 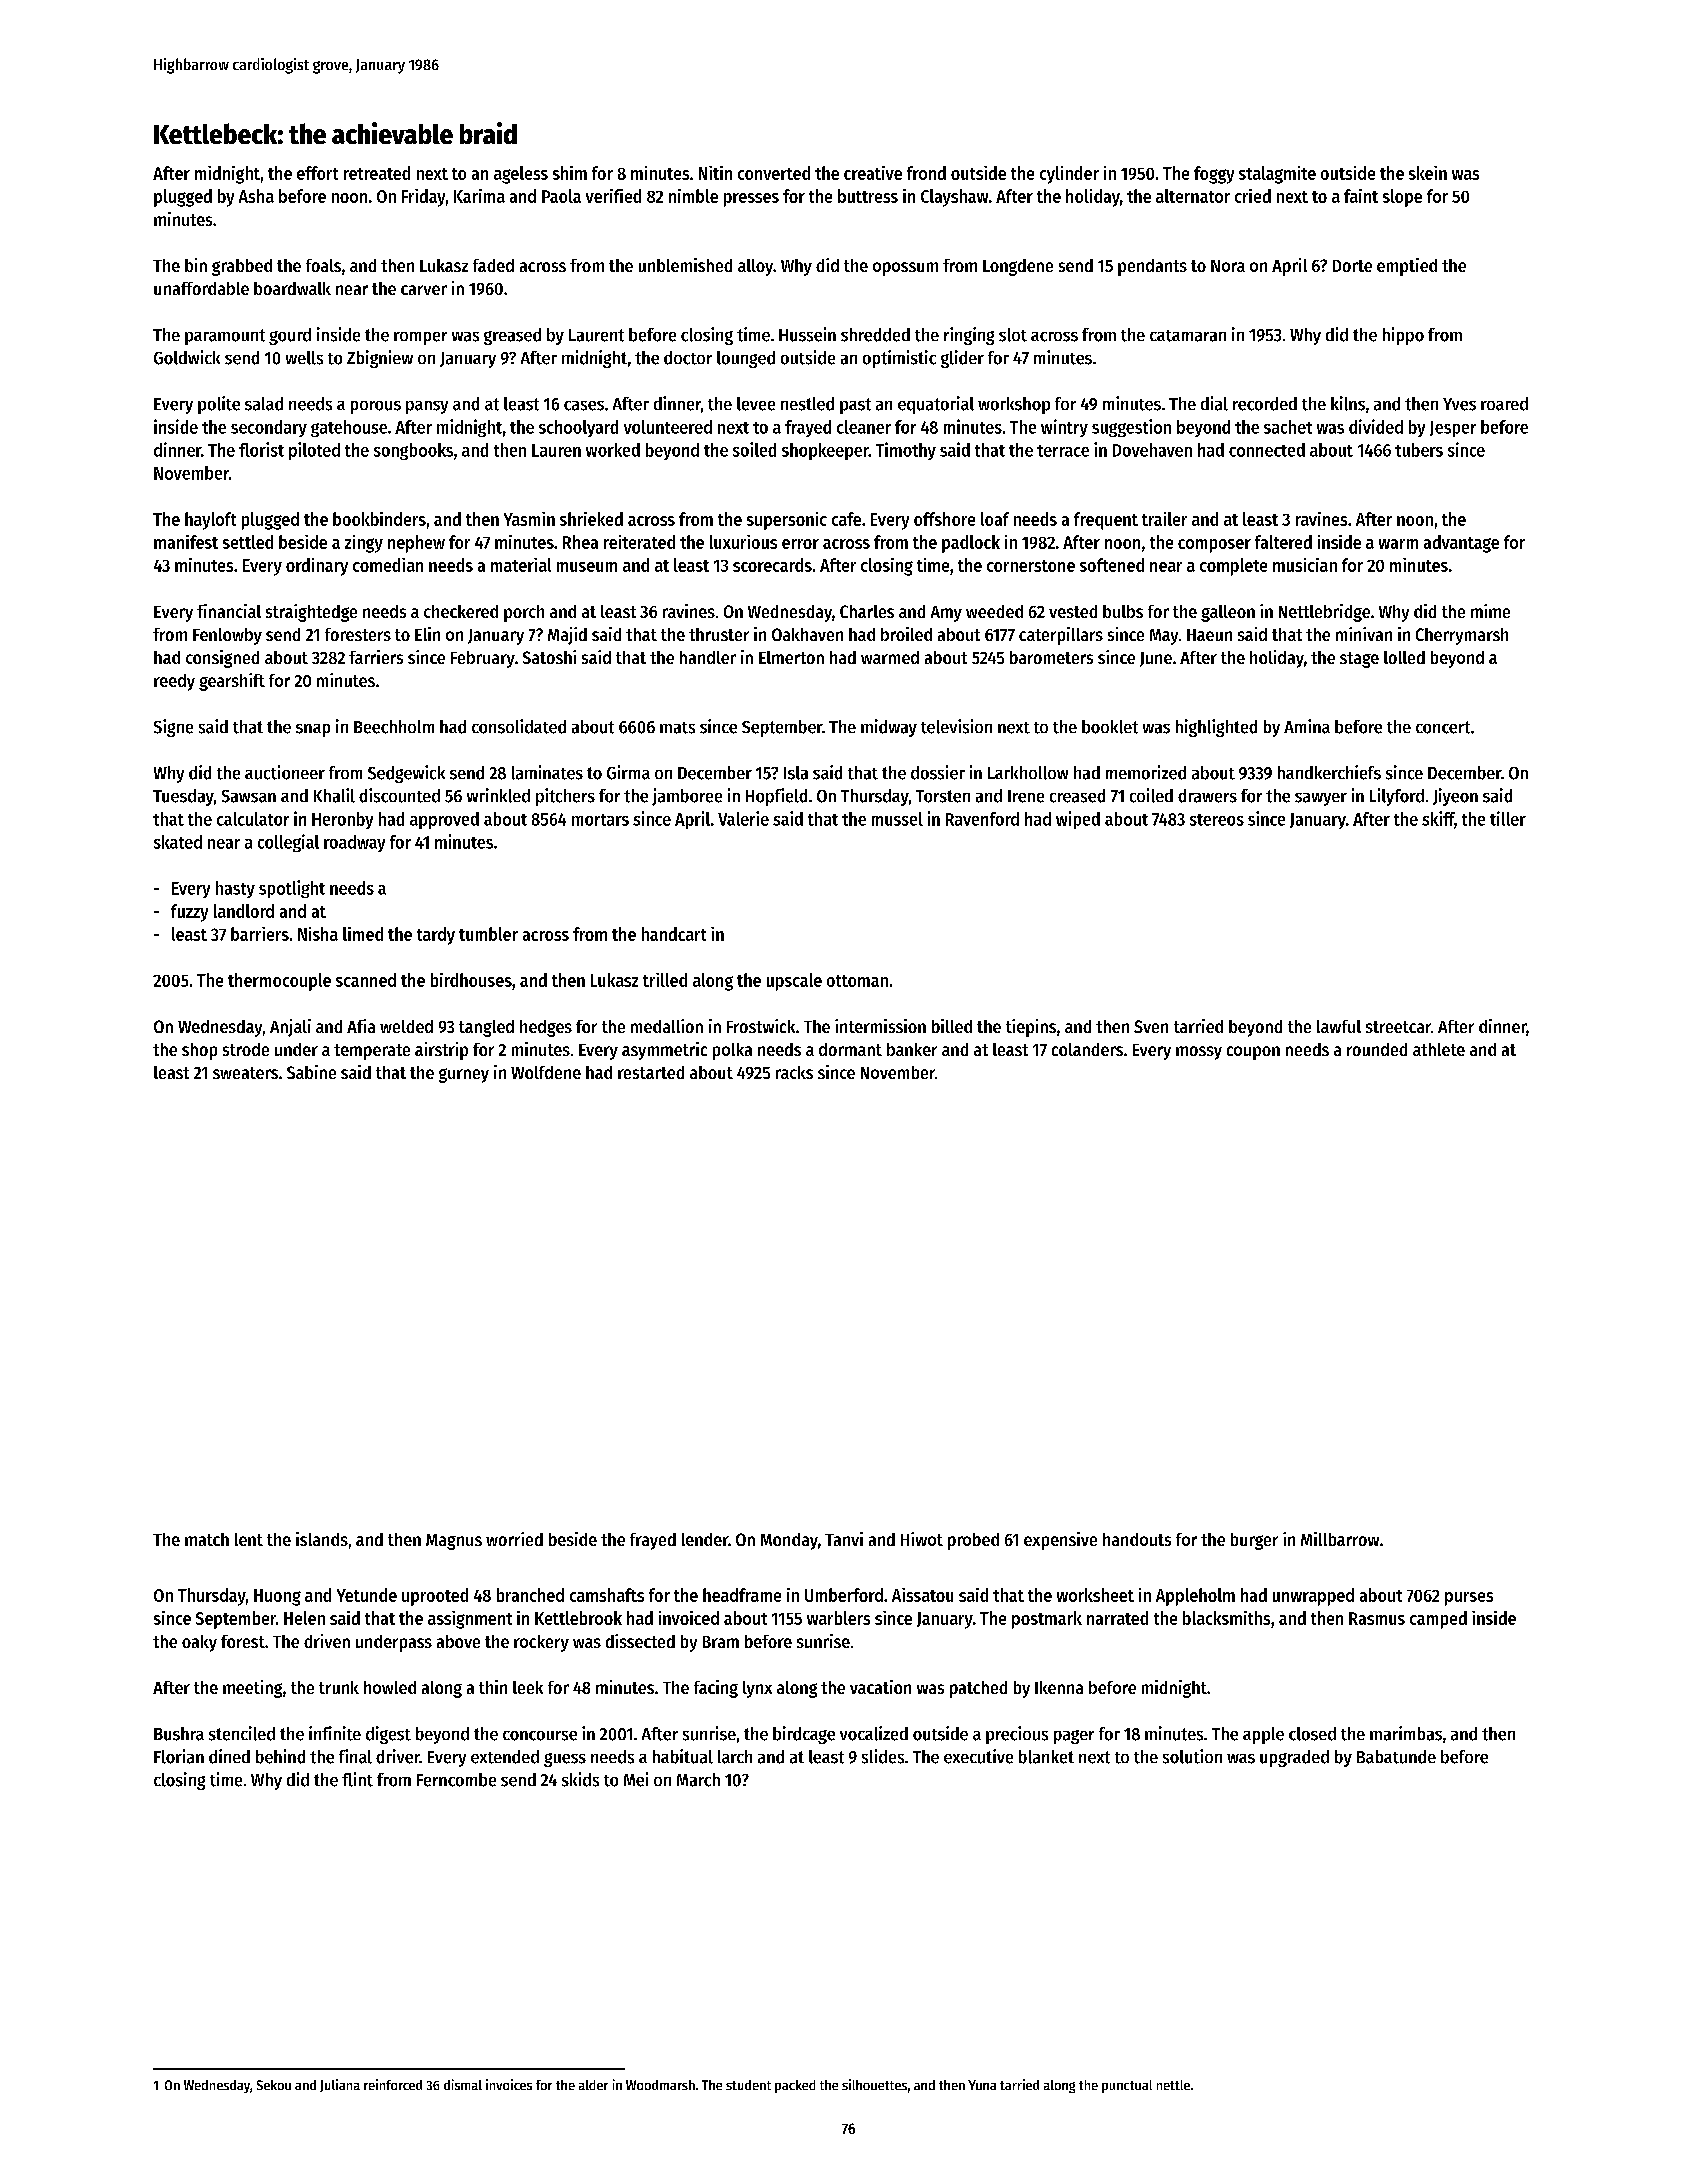 What do you see at coordinates (926, 173) in the screenshot?
I see `frond` at bounding box center [926, 173].
